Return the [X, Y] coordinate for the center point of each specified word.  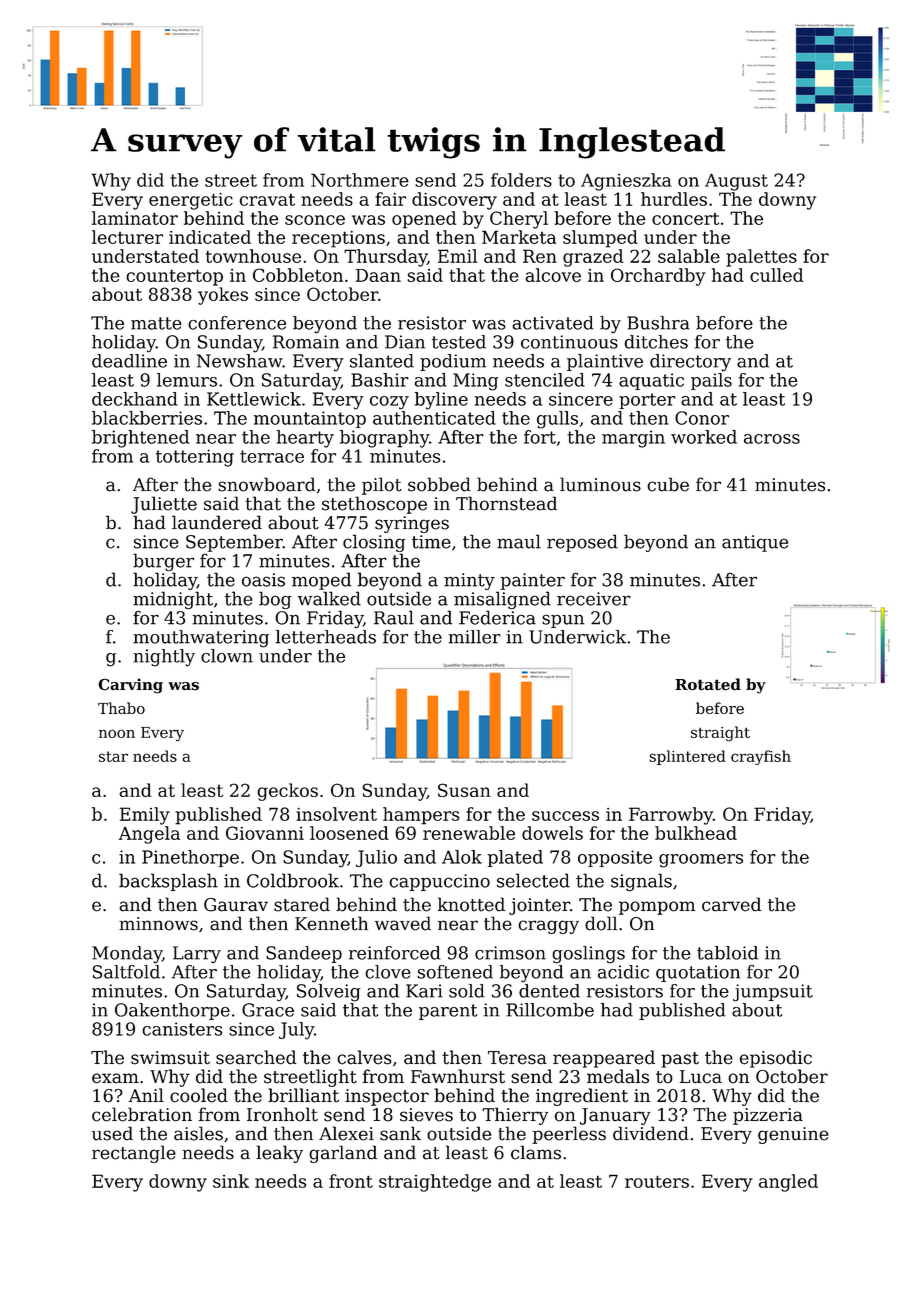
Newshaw [240, 361]
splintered [687, 757]
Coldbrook [293, 880]
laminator [135, 218]
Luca [701, 1077]
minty [469, 581]
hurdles [674, 199]
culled [776, 275]
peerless [569, 1135]
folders [521, 180]
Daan [378, 275]
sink [231, 1181]
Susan [464, 790]
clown [227, 656]
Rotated [708, 684]
